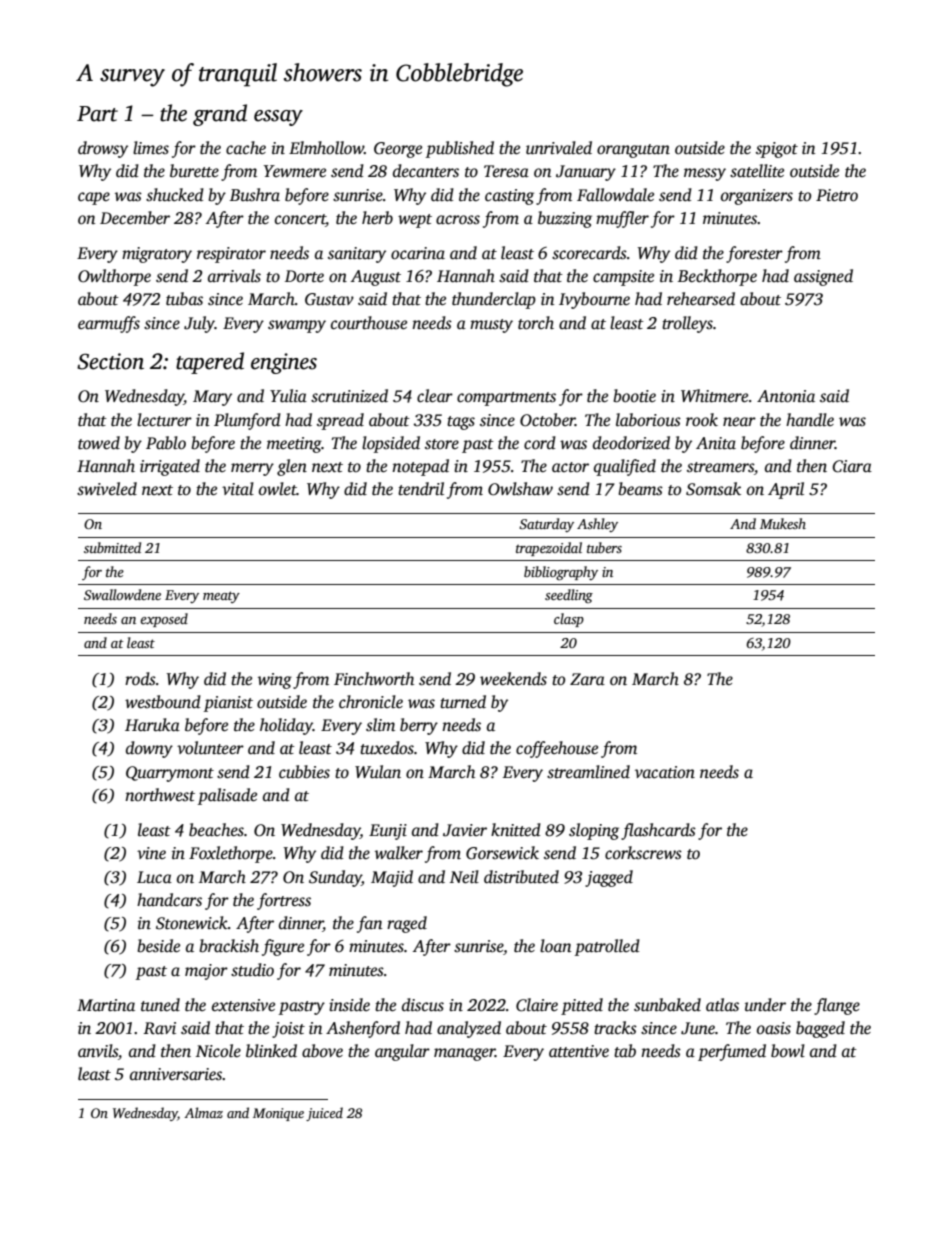 The height and width of the screenshot is (1233, 952). I want to click on orangutan, so click(633, 151).
